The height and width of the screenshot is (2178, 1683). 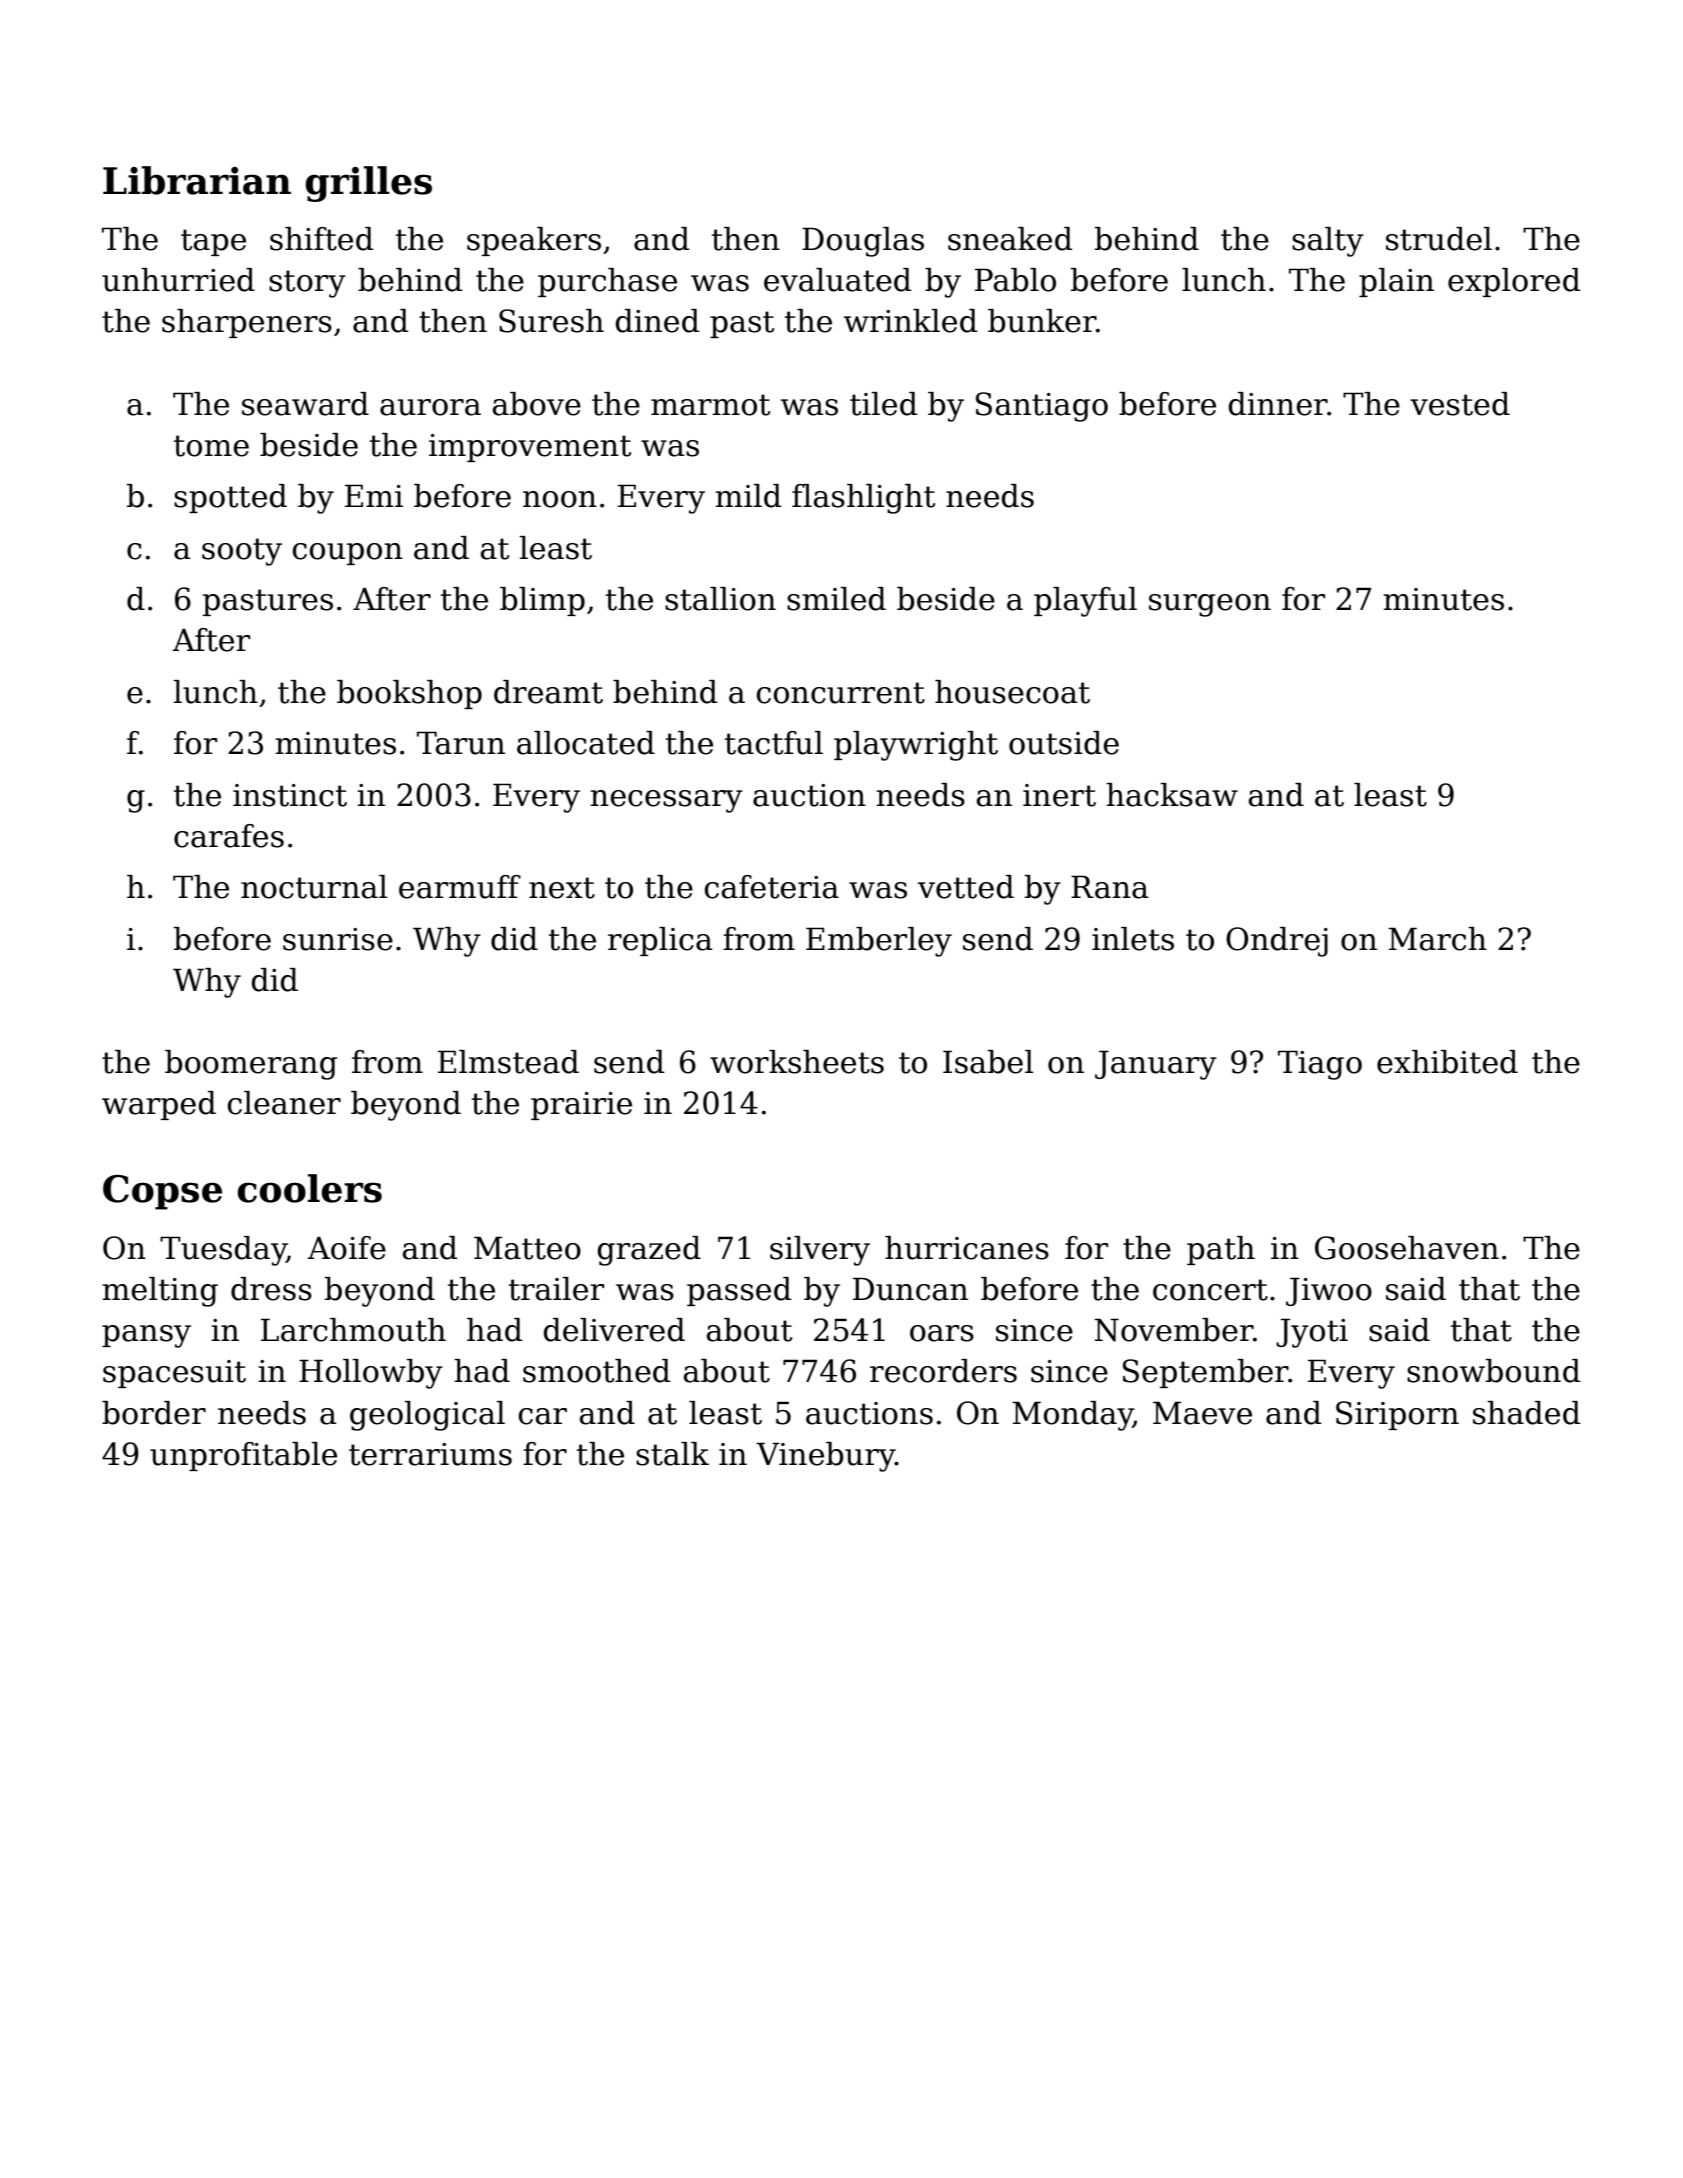 I want to click on vested, so click(x=1460, y=404).
